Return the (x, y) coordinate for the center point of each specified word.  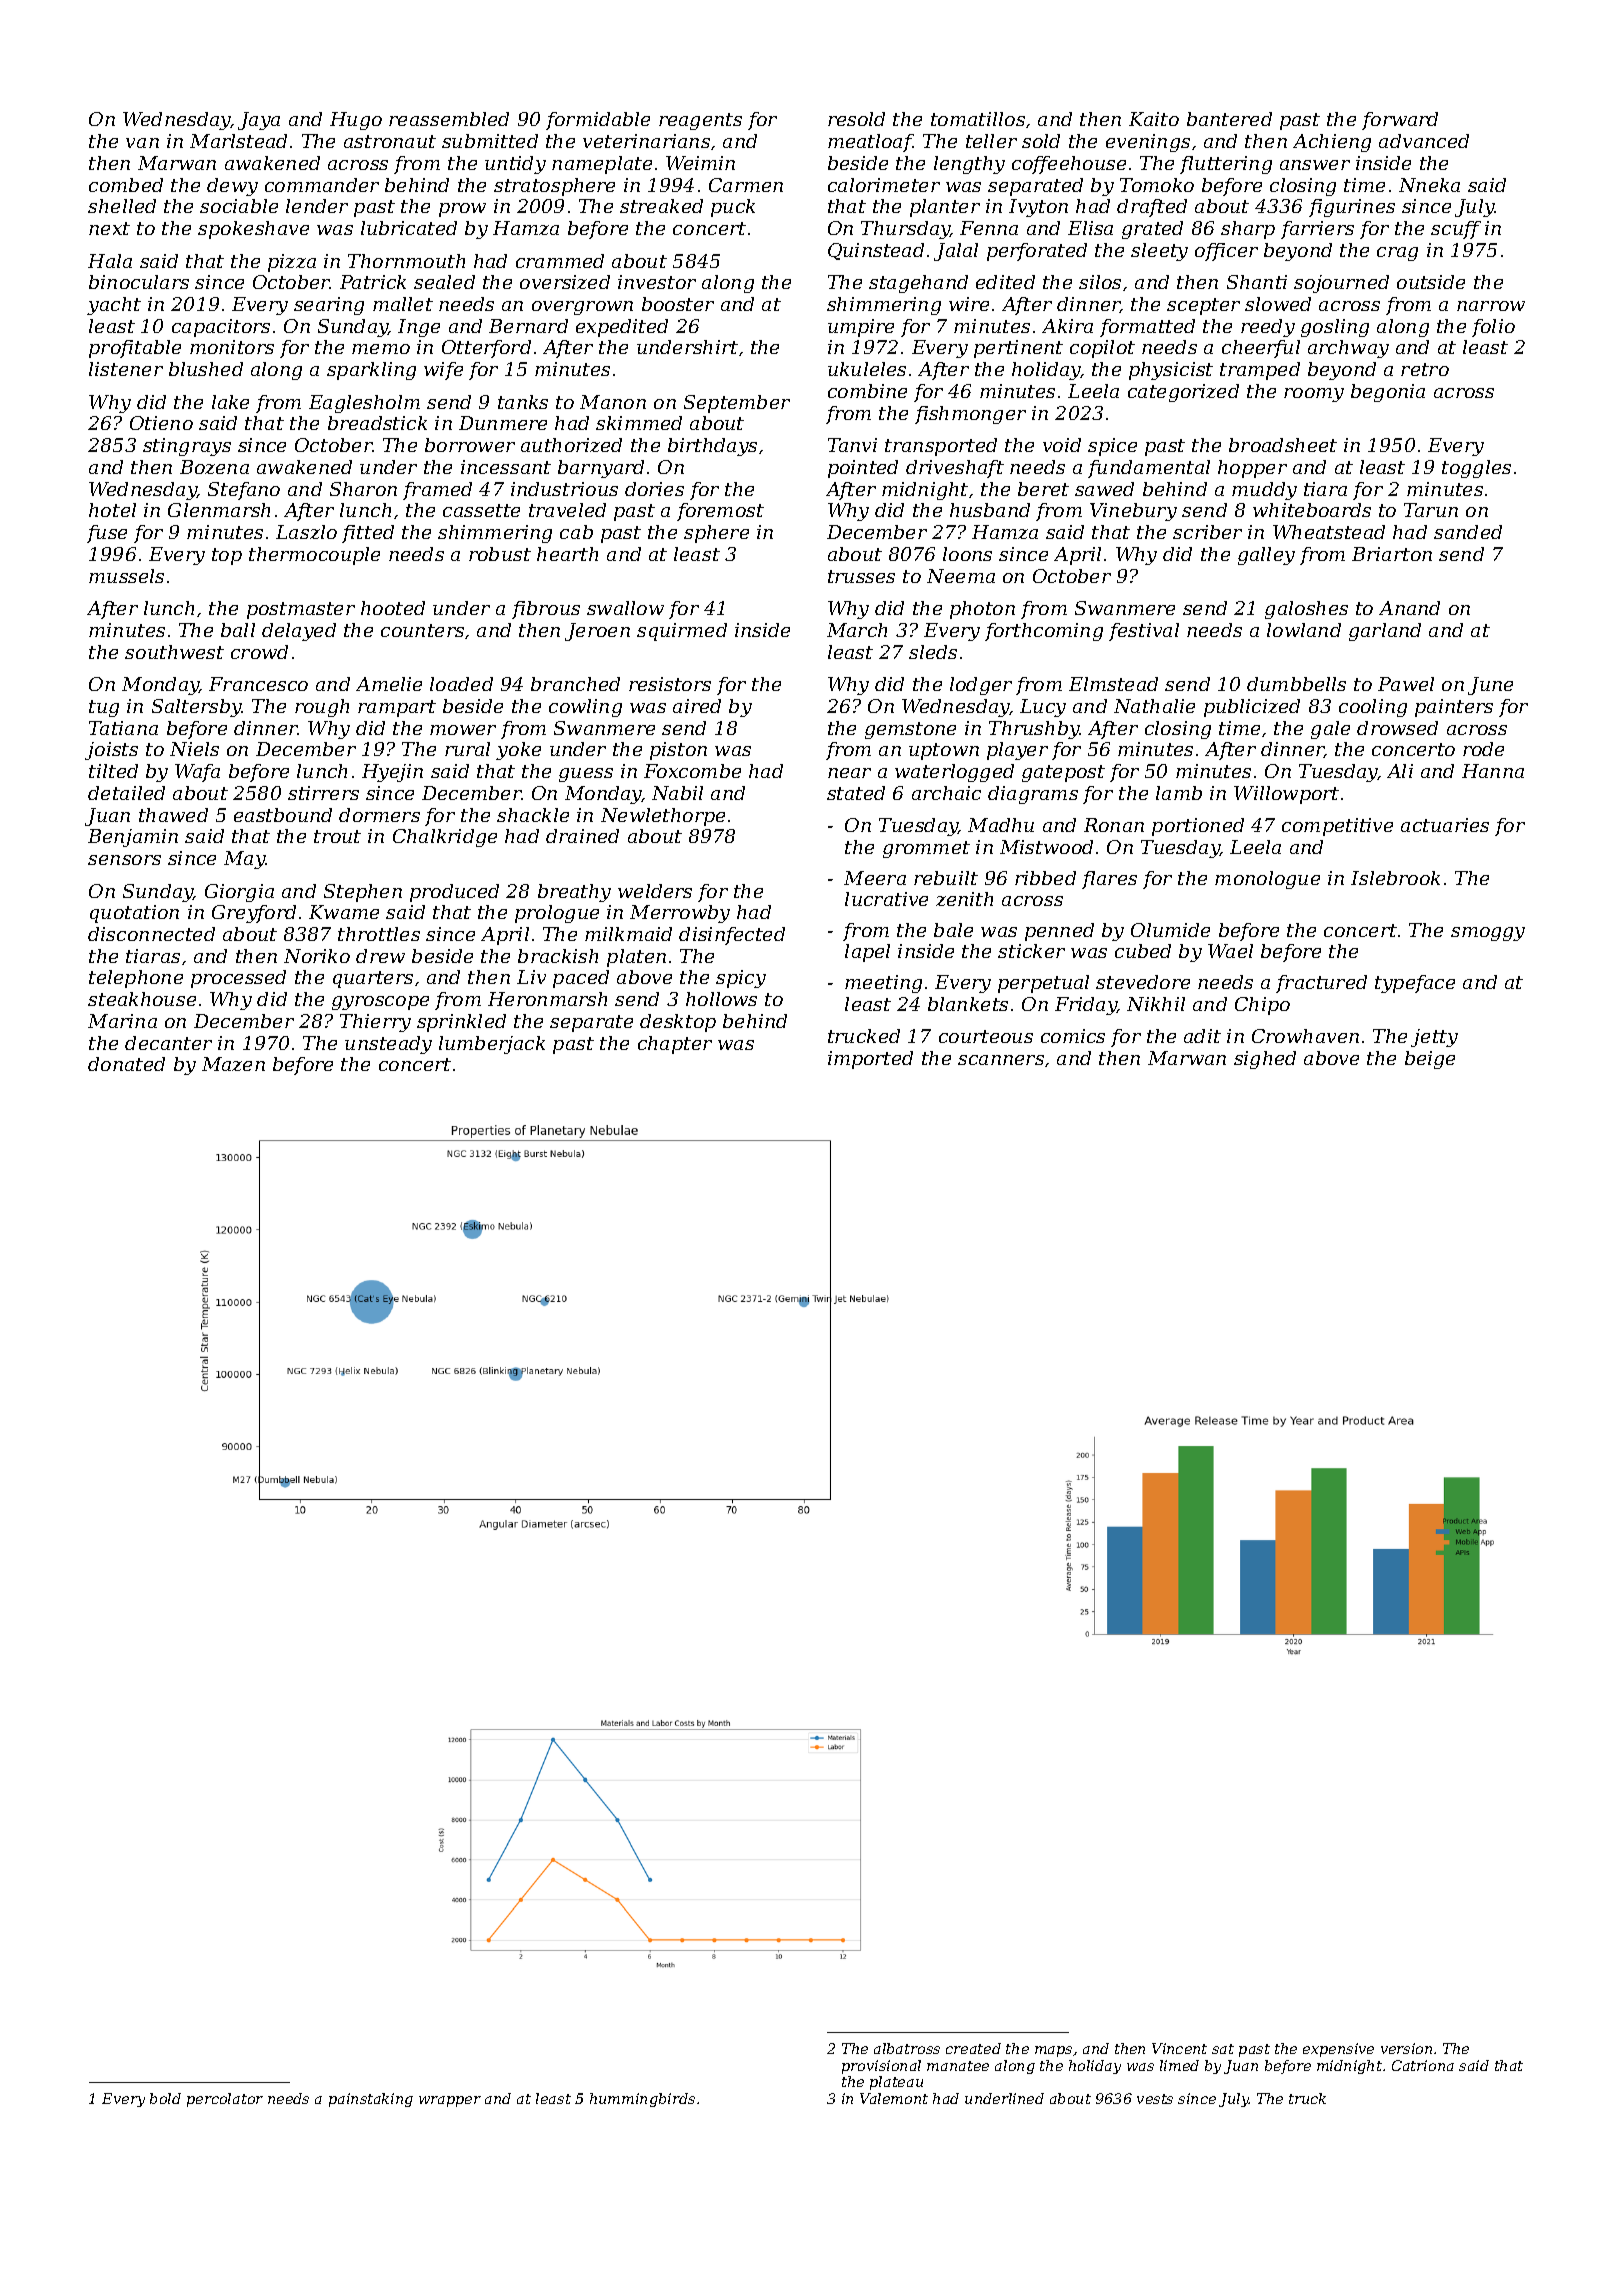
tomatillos (978, 119)
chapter (675, 1045)
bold (165, 2098)
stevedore (1143, 982)
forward (1400, 121)
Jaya (259, 121)
